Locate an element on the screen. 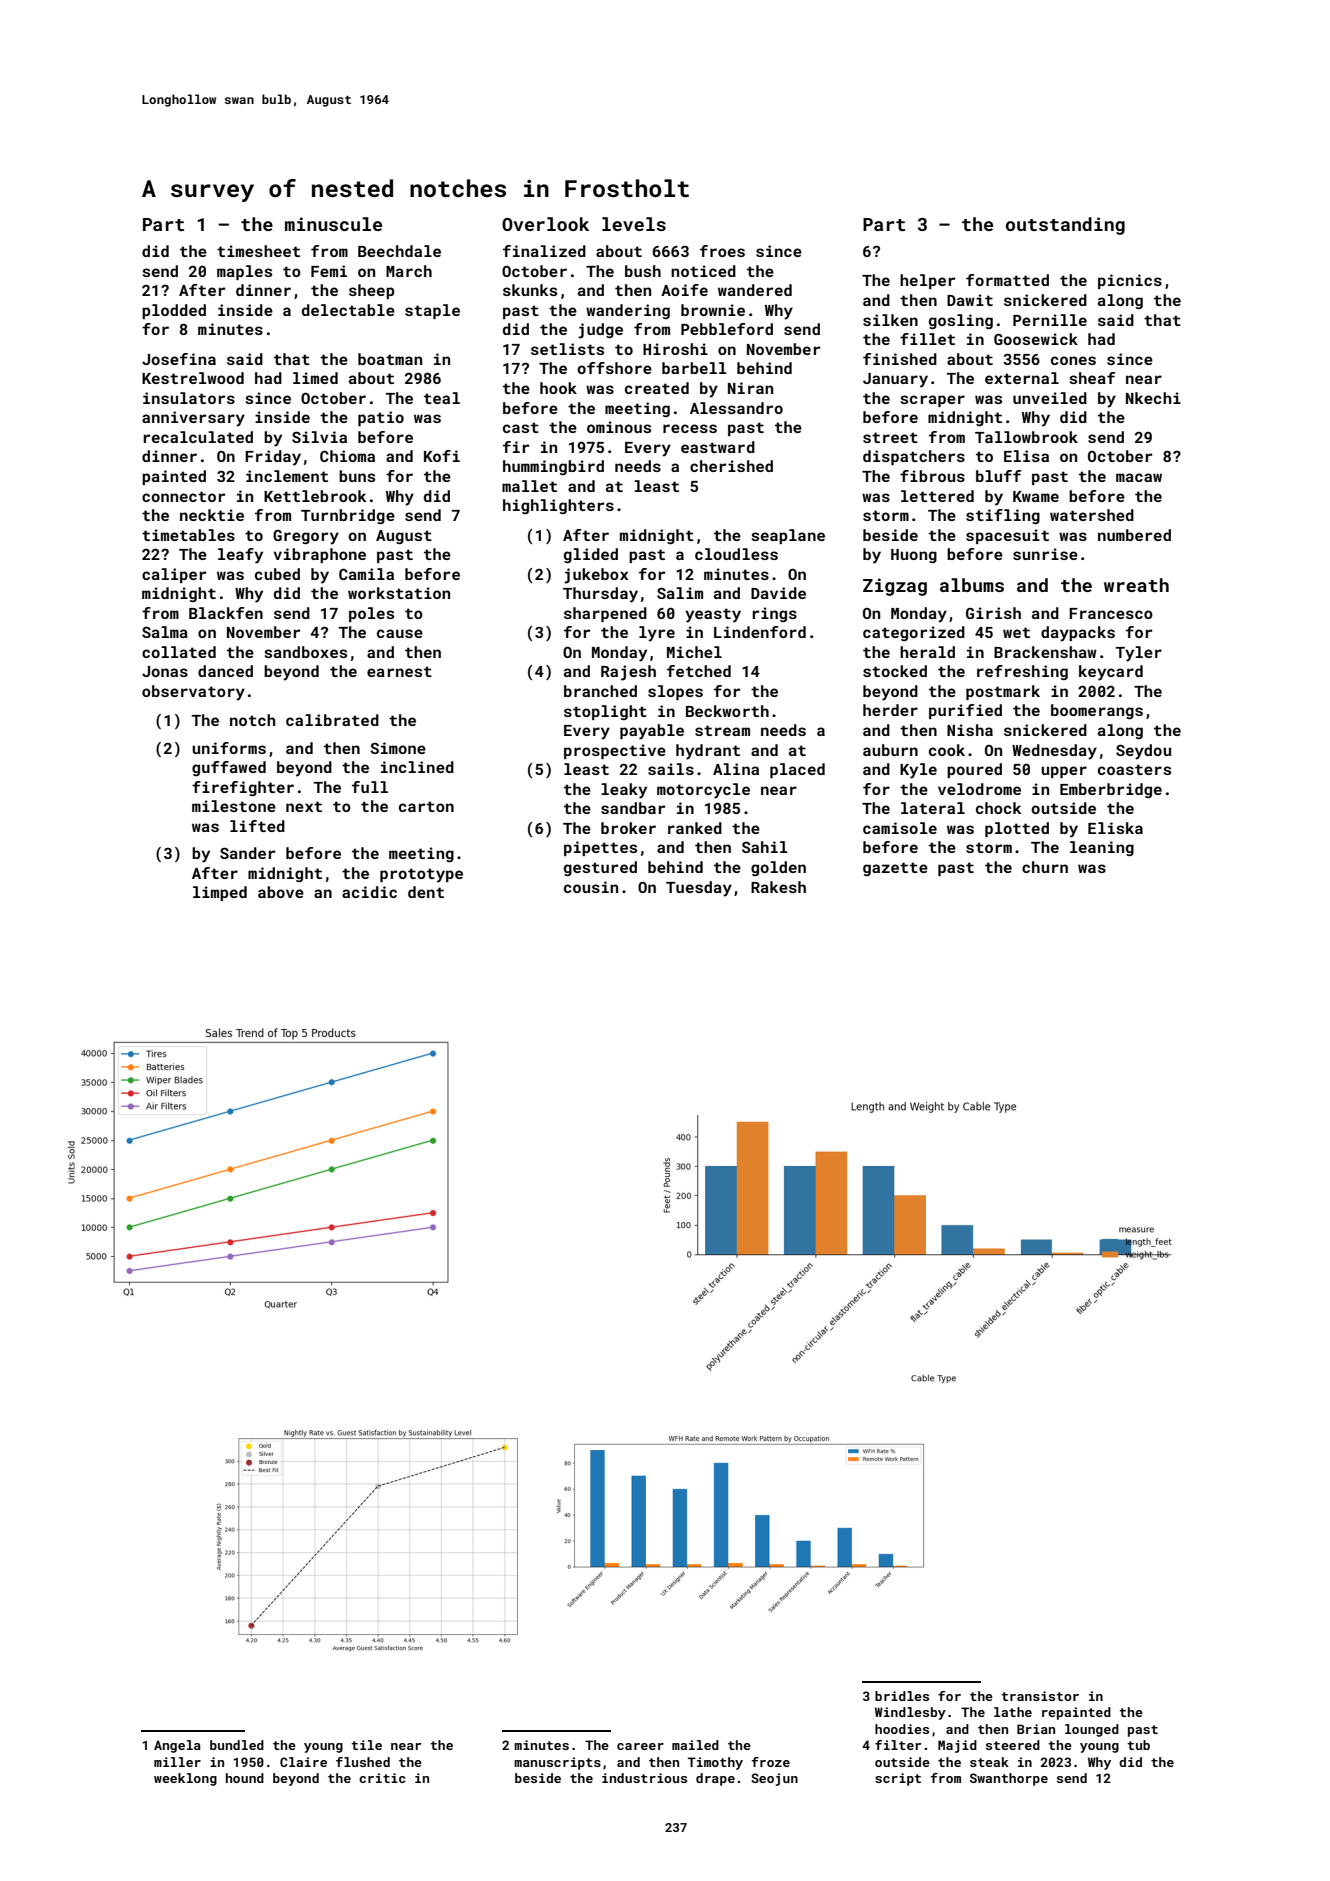 The width and height of the screenshot is (1330, 1881). Simone is located at coordinates (398, 748).
